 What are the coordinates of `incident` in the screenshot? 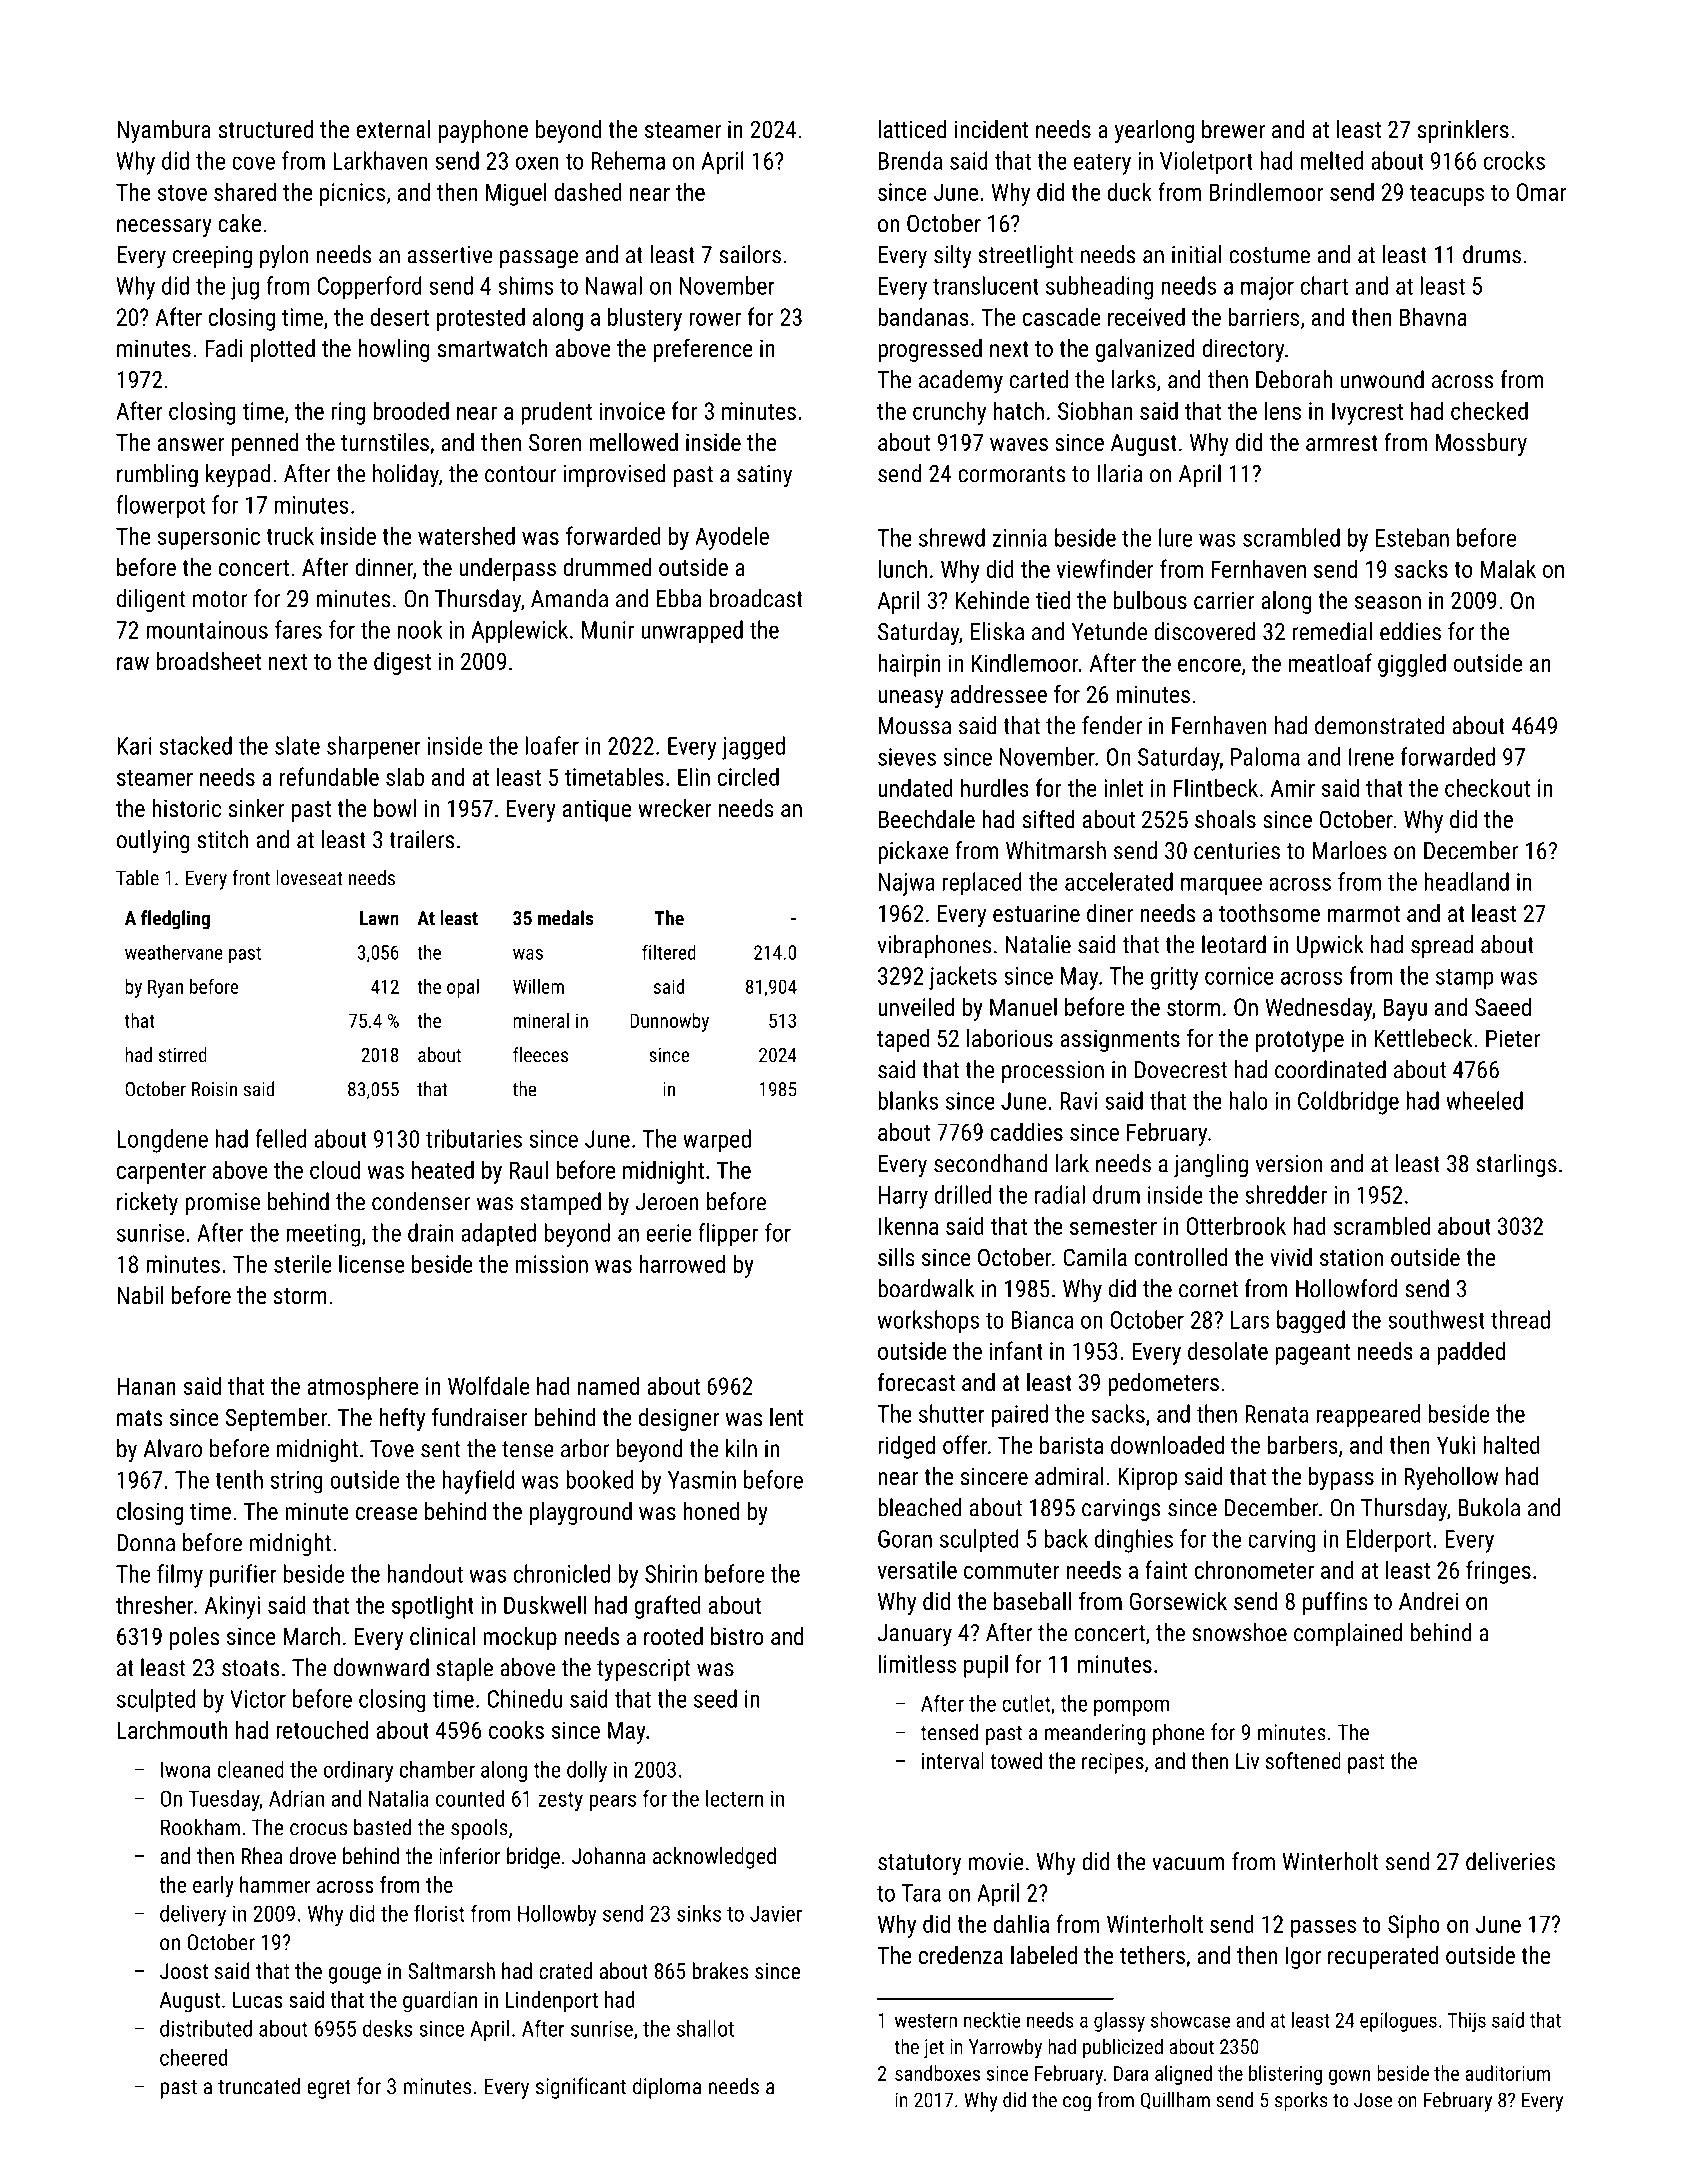 It's located at (991, 129).
